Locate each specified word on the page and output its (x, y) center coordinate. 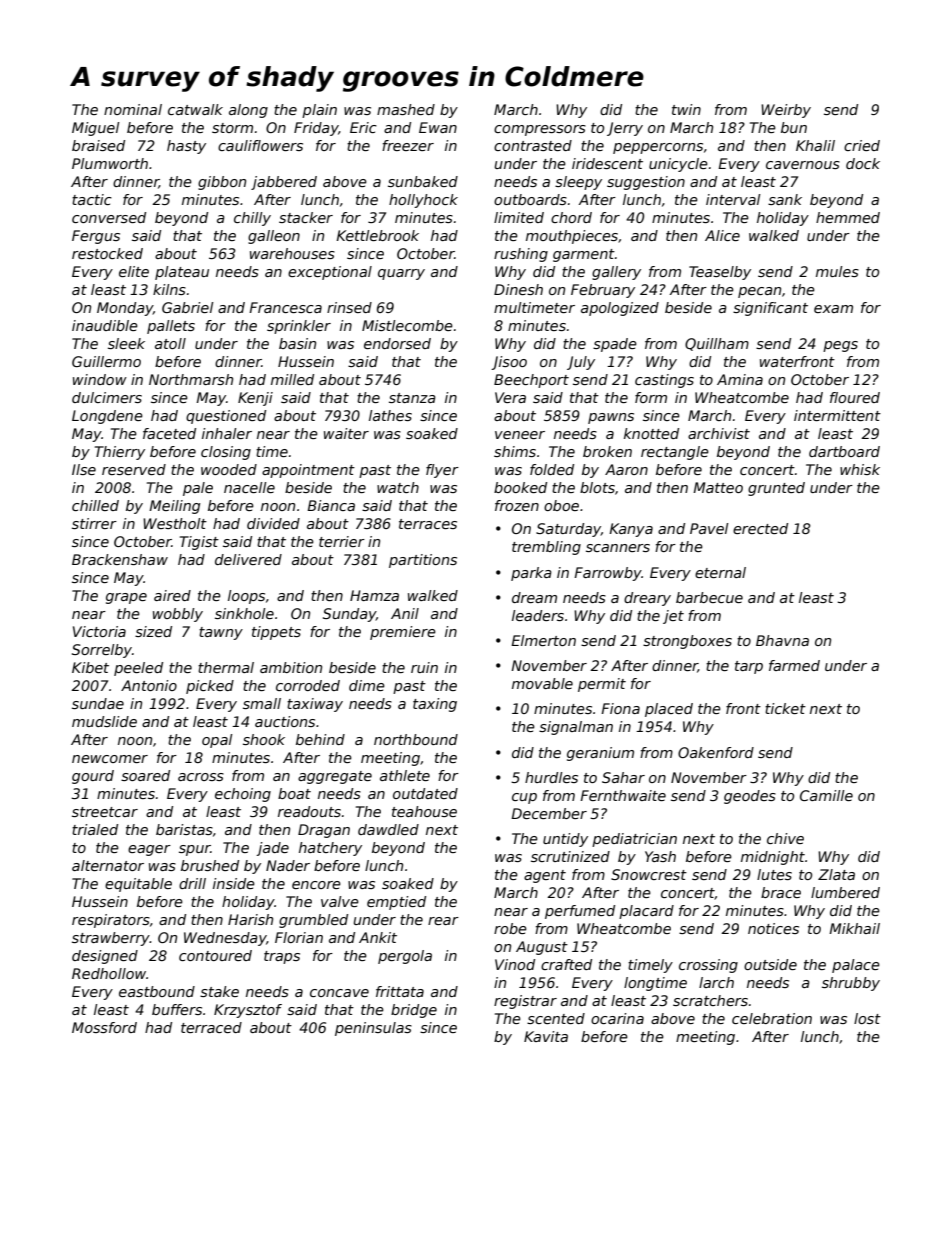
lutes (774, 874)
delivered (248, 559)
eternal (720, 572)
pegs (840, 346)
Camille (826, 795)
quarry (401, 274)
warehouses (292, 253)
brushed (210, 865)
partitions (423, 561)
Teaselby (720, 273)
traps (282, 957)
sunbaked (423, 181)
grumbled (313, 921)
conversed (109, 217)
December (549, 813)
